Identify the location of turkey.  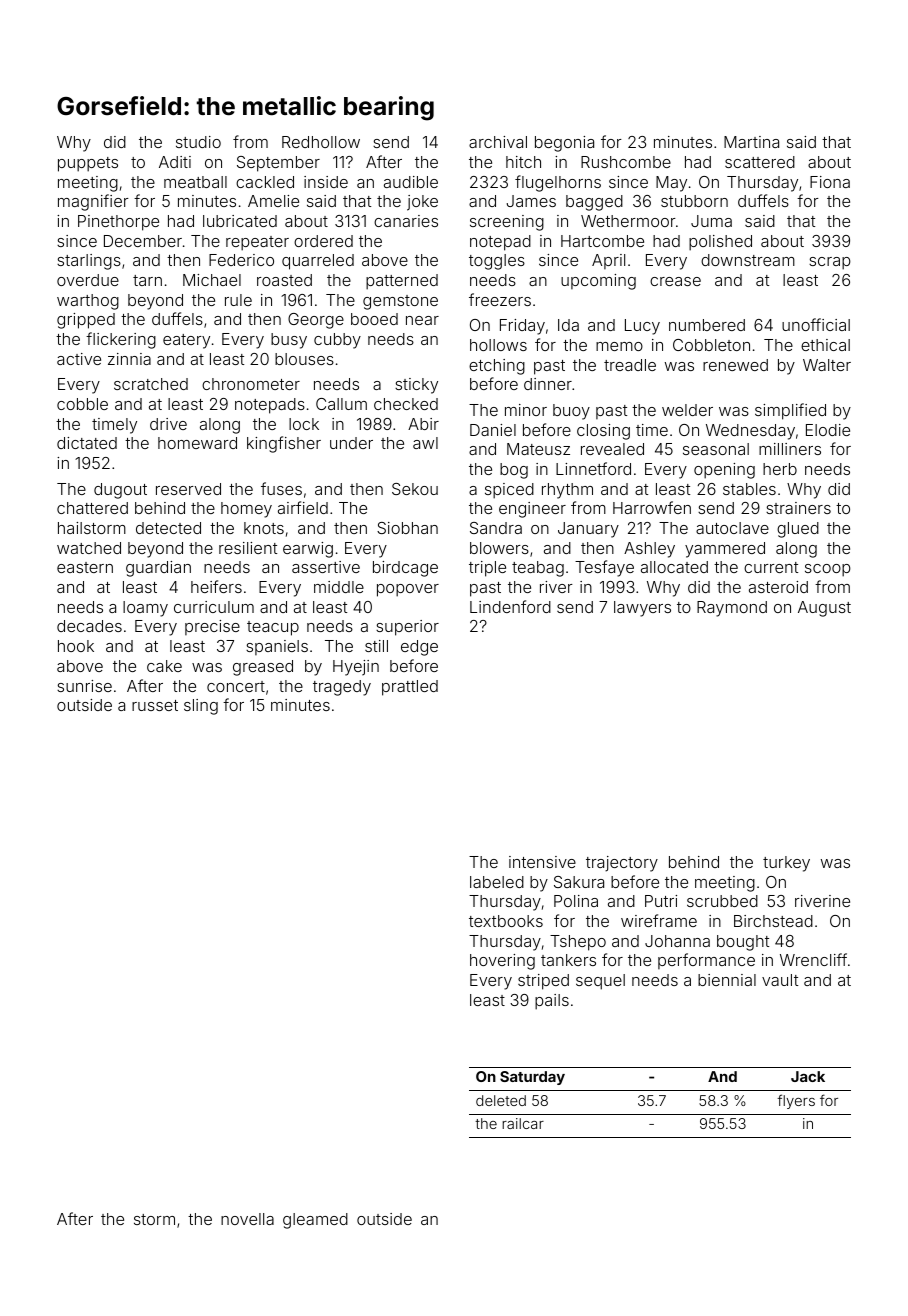
(786, 864).
